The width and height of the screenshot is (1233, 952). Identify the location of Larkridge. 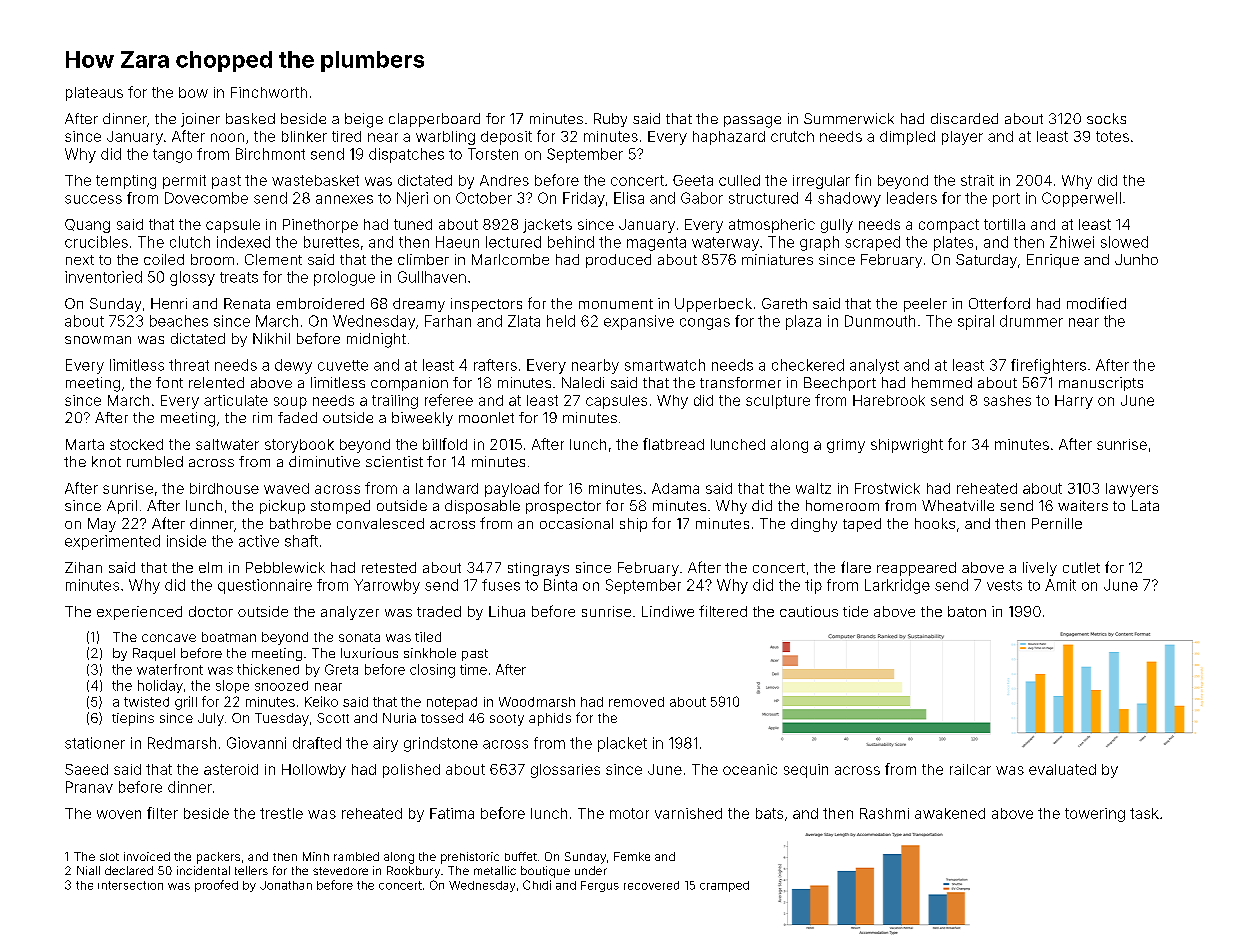
(897, 586).
